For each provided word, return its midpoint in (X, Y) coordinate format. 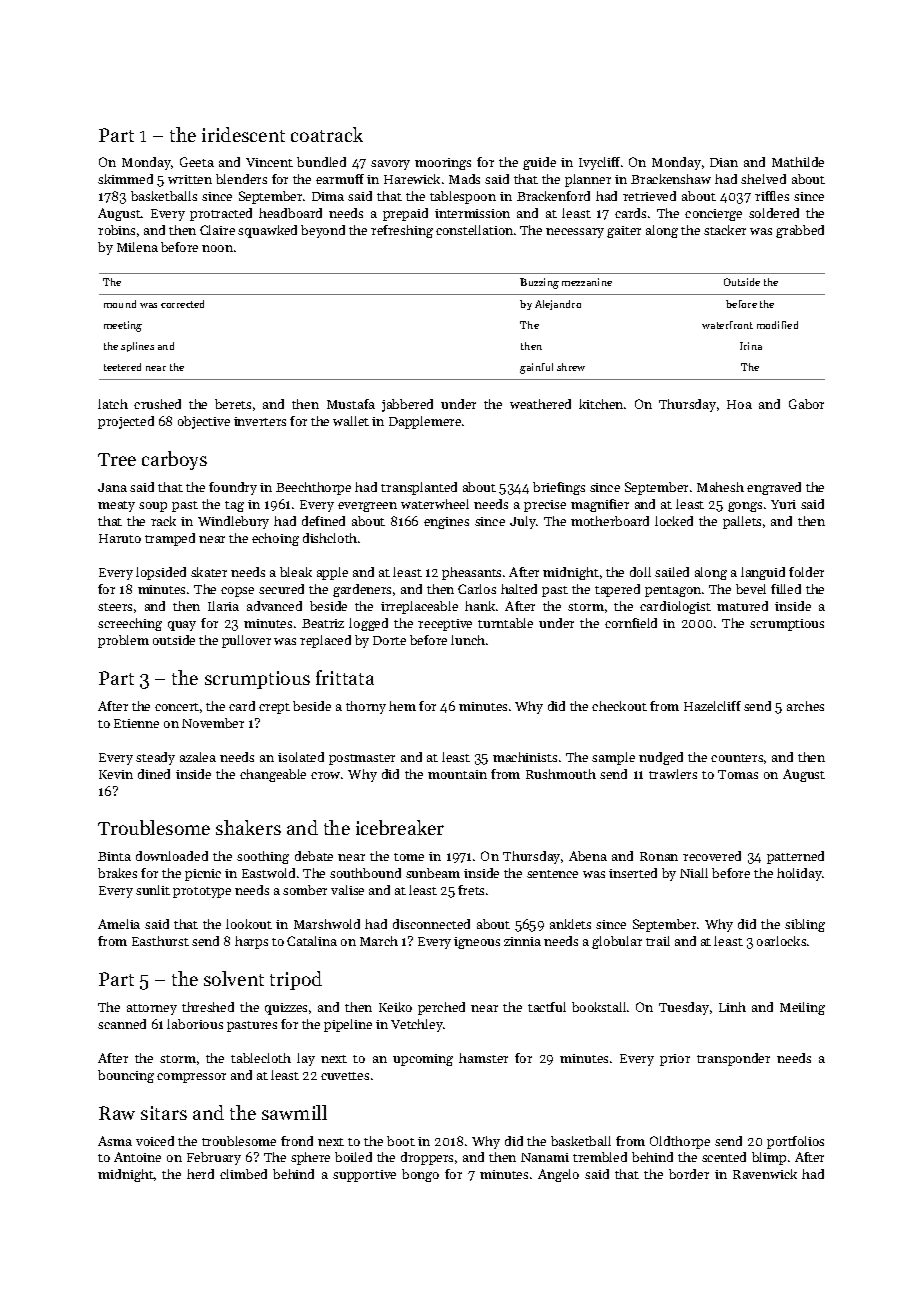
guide (539, 163)
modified (777, 325)
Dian (724, 162)
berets (233, 404)
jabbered (407, 405)
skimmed (125, 179)
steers (115, 607)
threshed (208, 1007)
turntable (505, 623)
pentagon (673, 591)
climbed (243, 1174)
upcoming (423, 1060)
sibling (805, 925)
